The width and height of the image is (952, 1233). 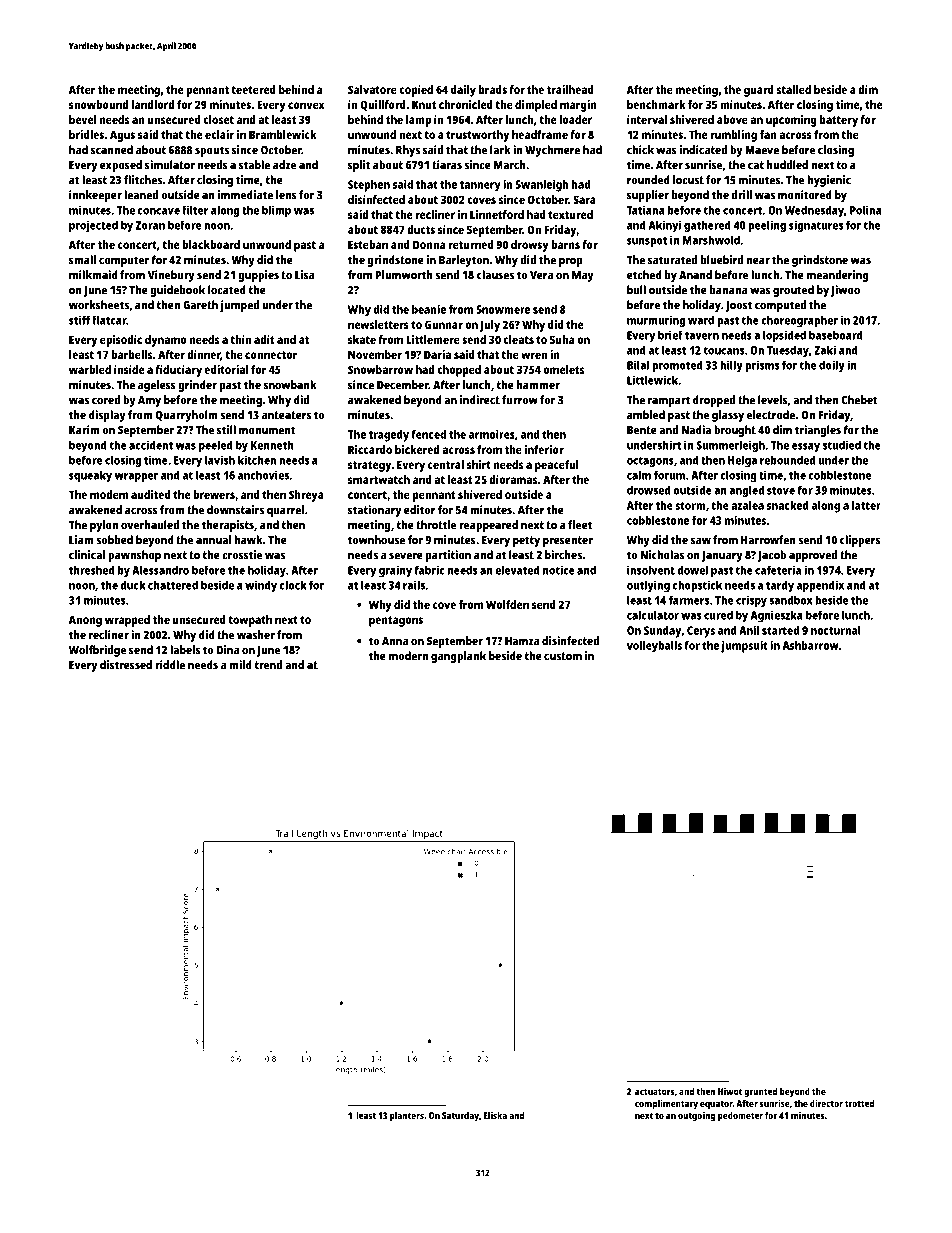 What do you see at coordinates (794, 89) in the image?
I see `stalled` at bounding box center [794, 89].
